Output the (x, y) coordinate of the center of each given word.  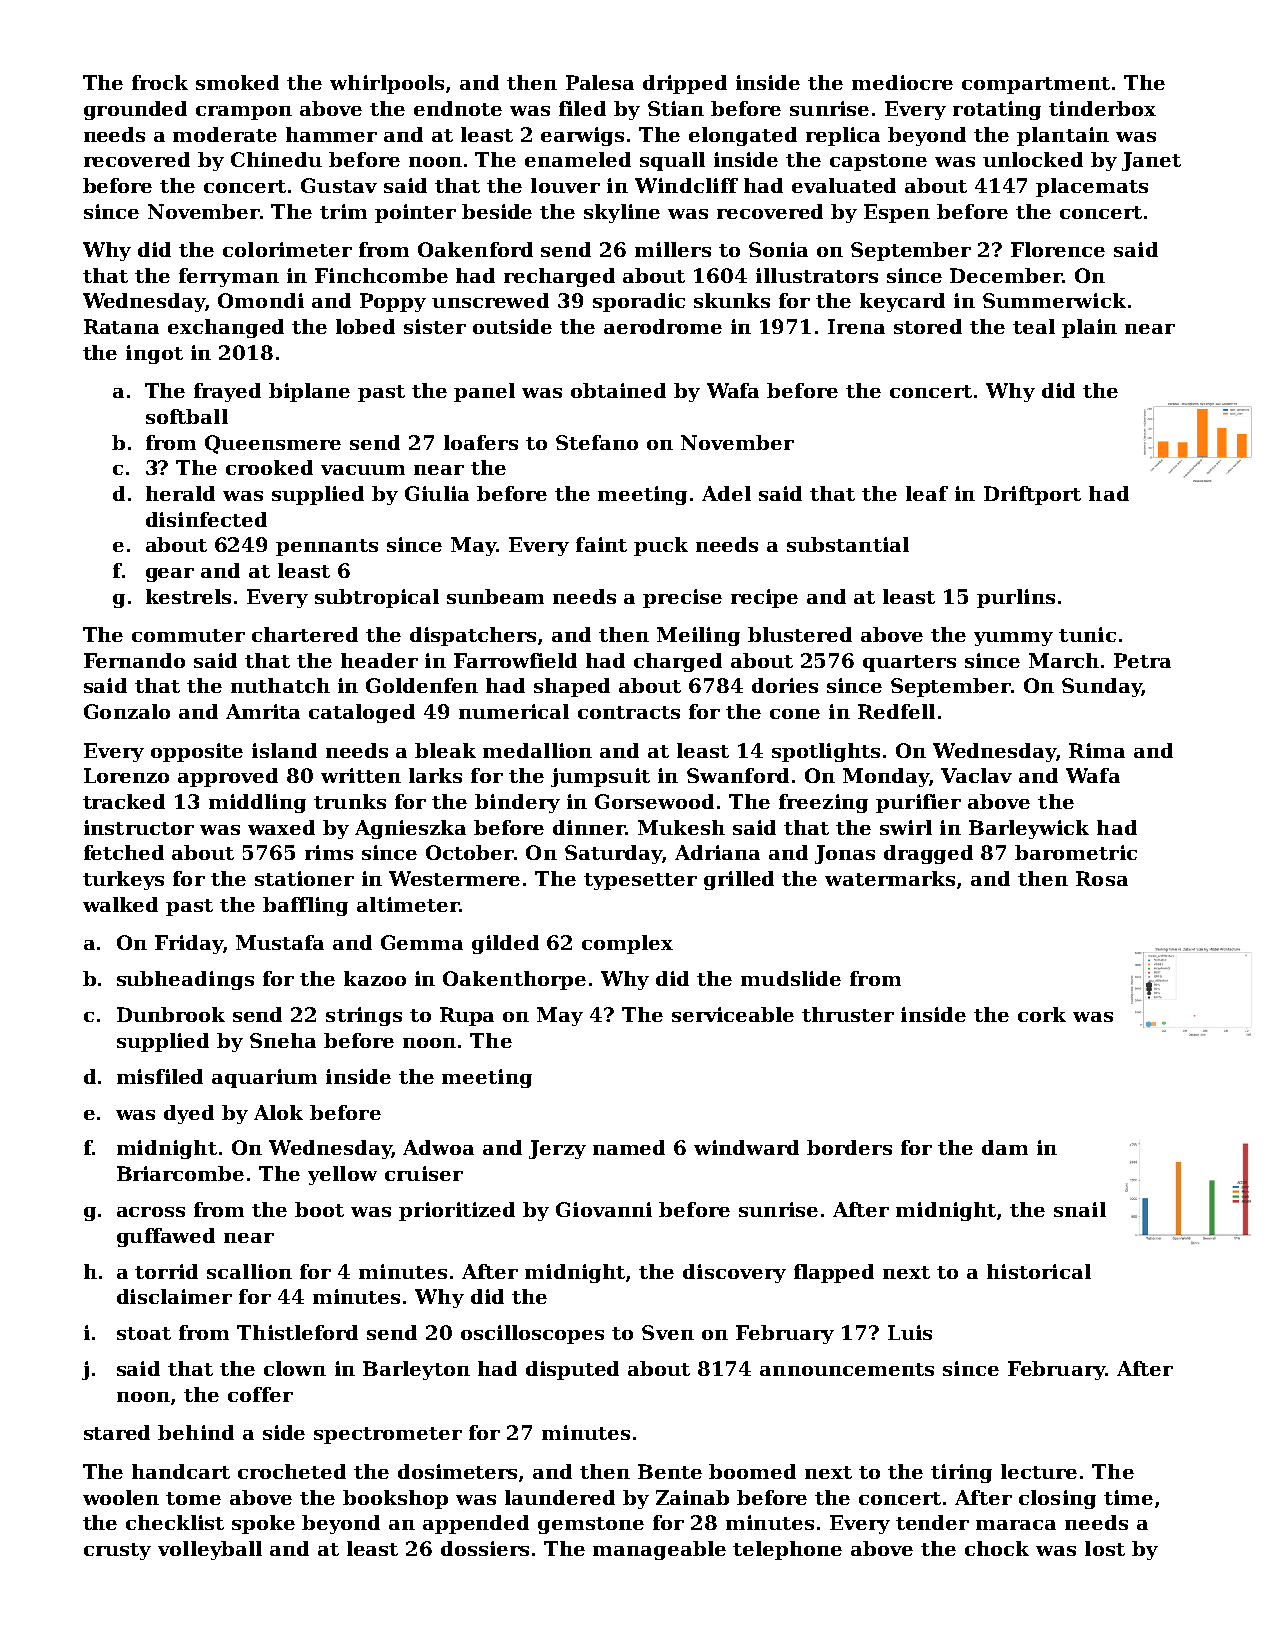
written (361, 775)
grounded (135, 110)
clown (295, 1368)
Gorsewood (654, 801)
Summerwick (1054, 300)
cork (1042, 1014)
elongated (743, 136)
